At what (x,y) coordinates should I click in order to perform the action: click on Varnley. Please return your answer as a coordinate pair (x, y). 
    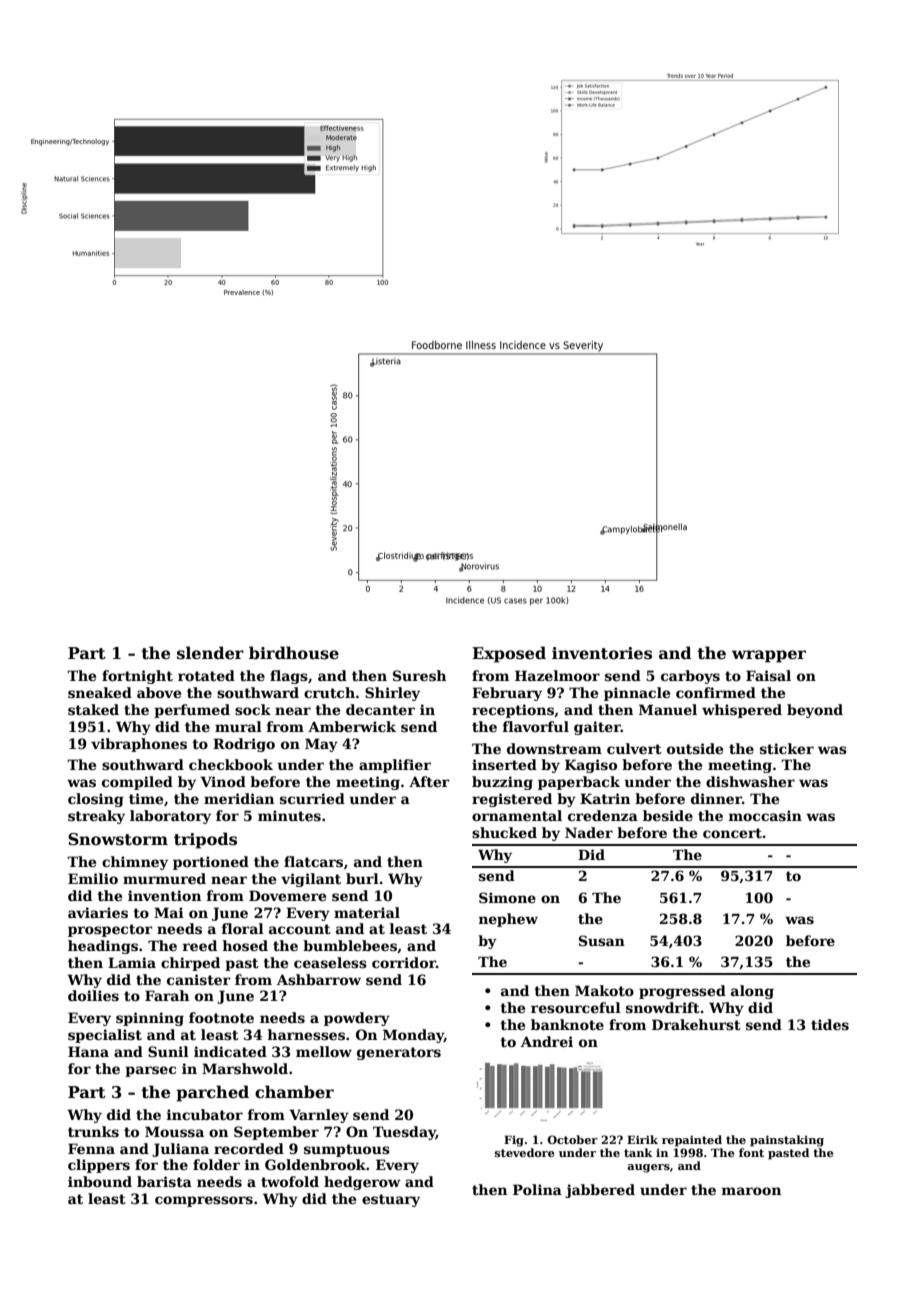
    Looking at the image, I should click on (319, 1116).
